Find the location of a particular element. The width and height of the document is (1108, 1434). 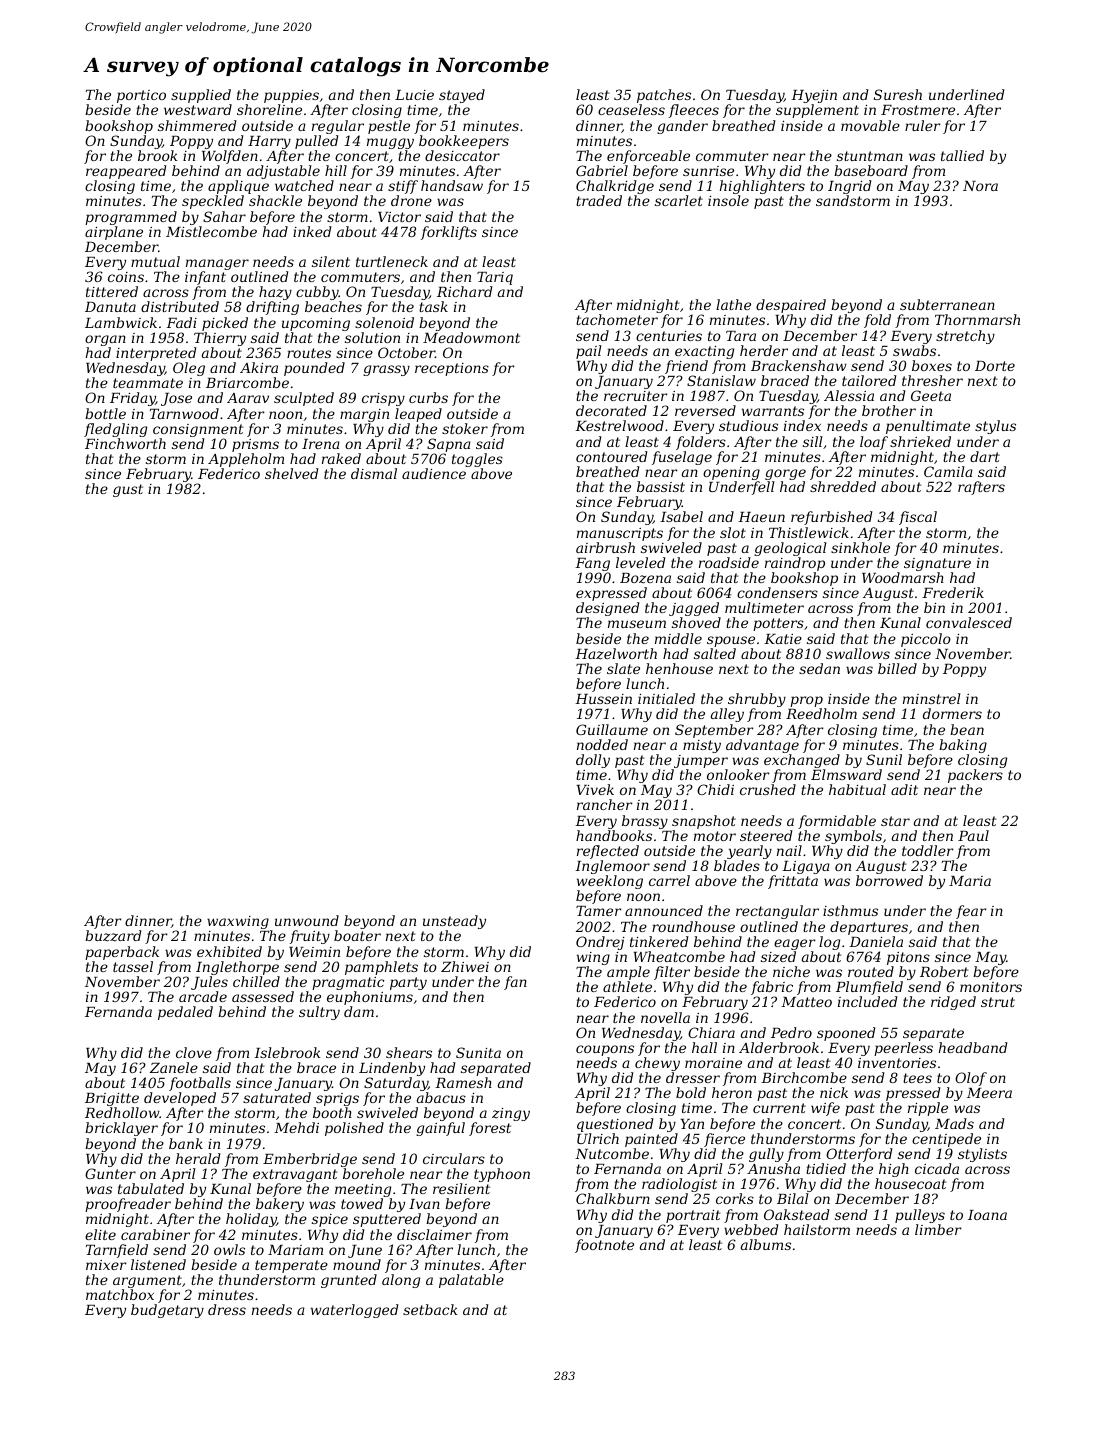

mixer is located at coordinates (106, 1265).
